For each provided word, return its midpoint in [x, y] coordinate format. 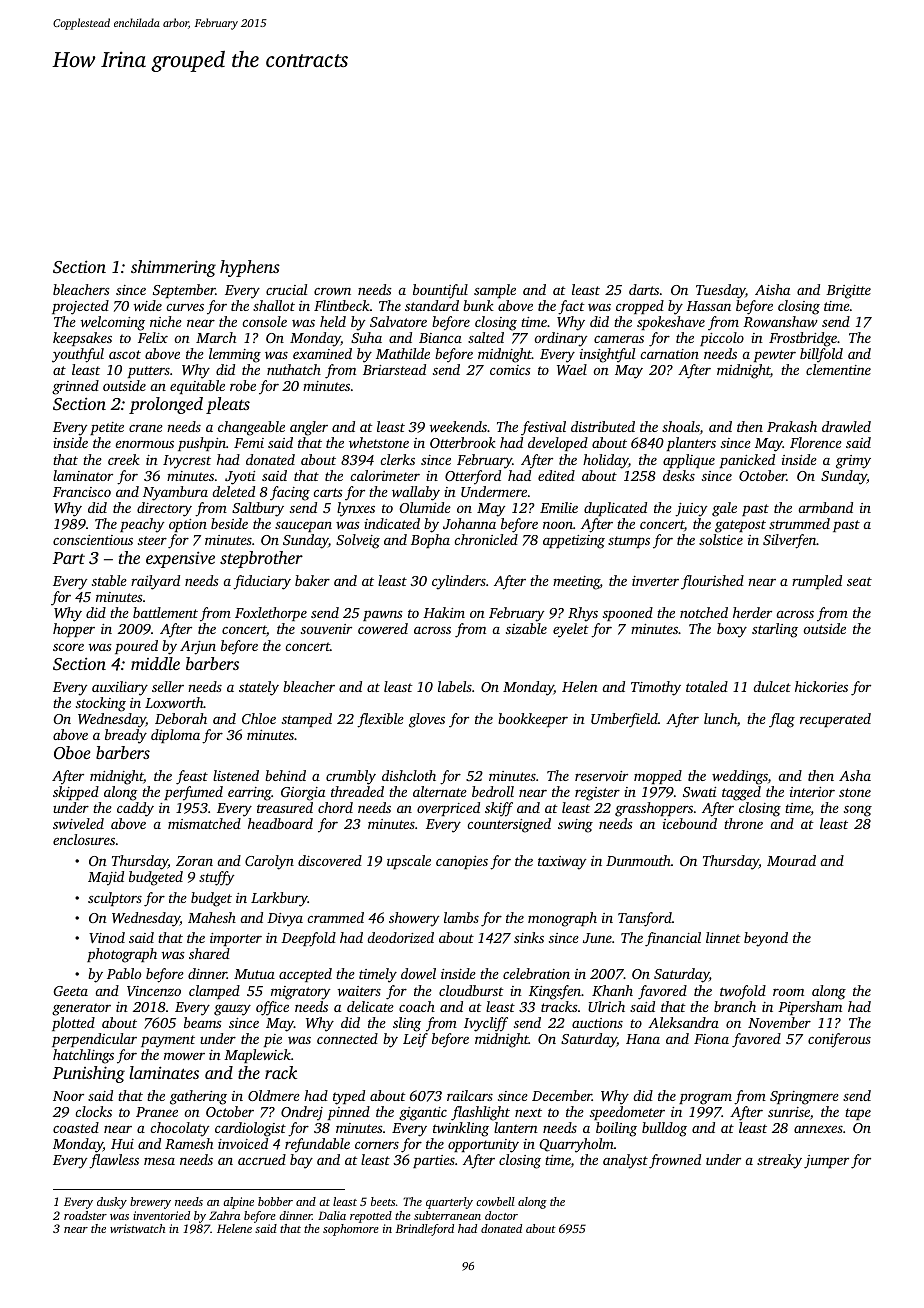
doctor [501, 1215]
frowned [675, 1161]
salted [486, 337]
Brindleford [425, 1230]
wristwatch [137, 1228]
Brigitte [848, 292]
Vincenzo [154, 991]
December [562, 1095]
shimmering [173, 268]
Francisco [82, 492]
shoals [681, 426]
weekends [458, 426]
